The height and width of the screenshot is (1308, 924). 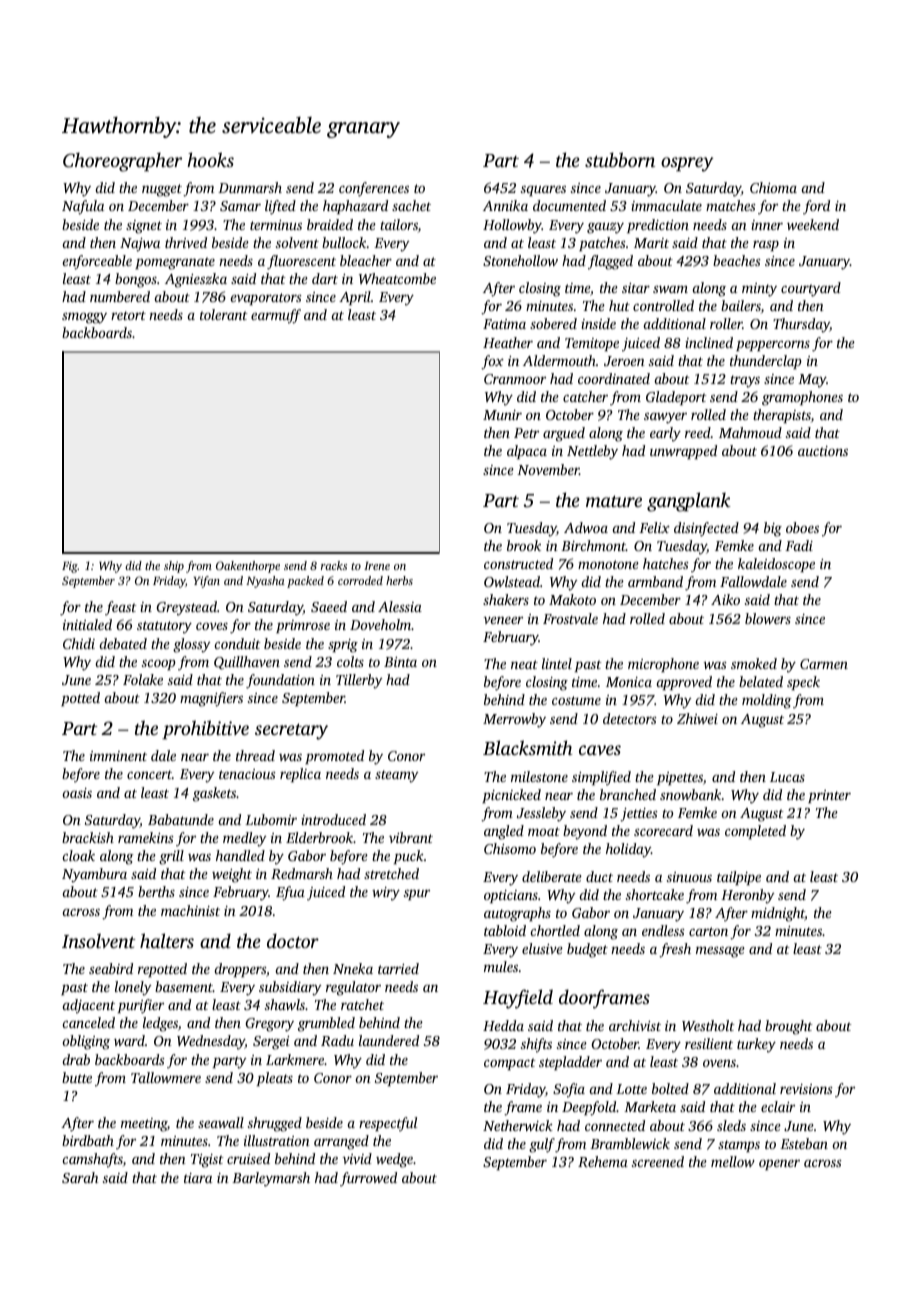 What do you see at coordinates (527, 452) in the screenshot?
I see `alpaca` at bounding box center [527, 452].
